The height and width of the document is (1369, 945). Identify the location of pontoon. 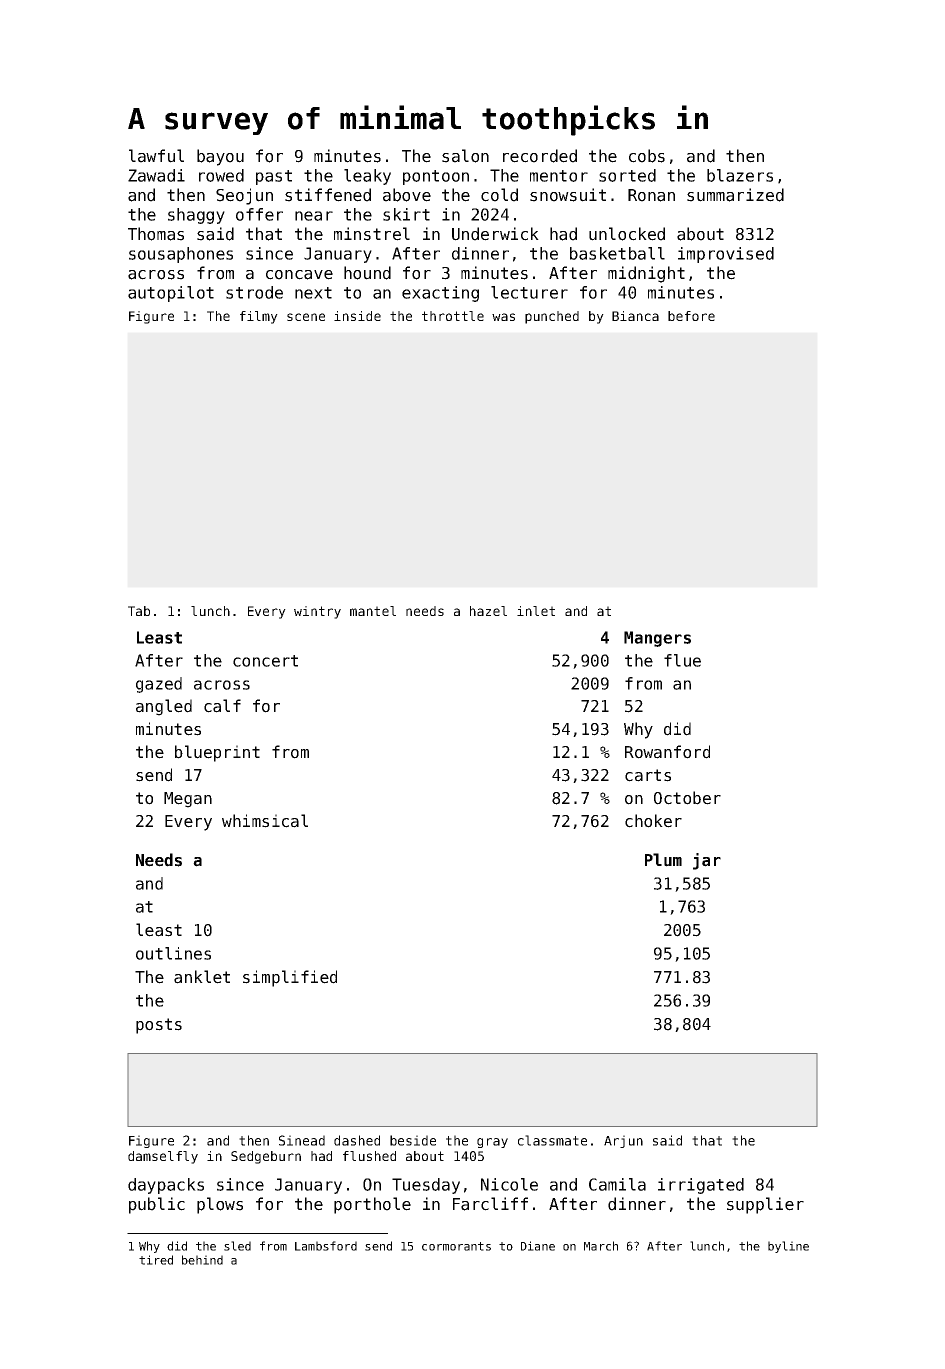
(436, 177).
